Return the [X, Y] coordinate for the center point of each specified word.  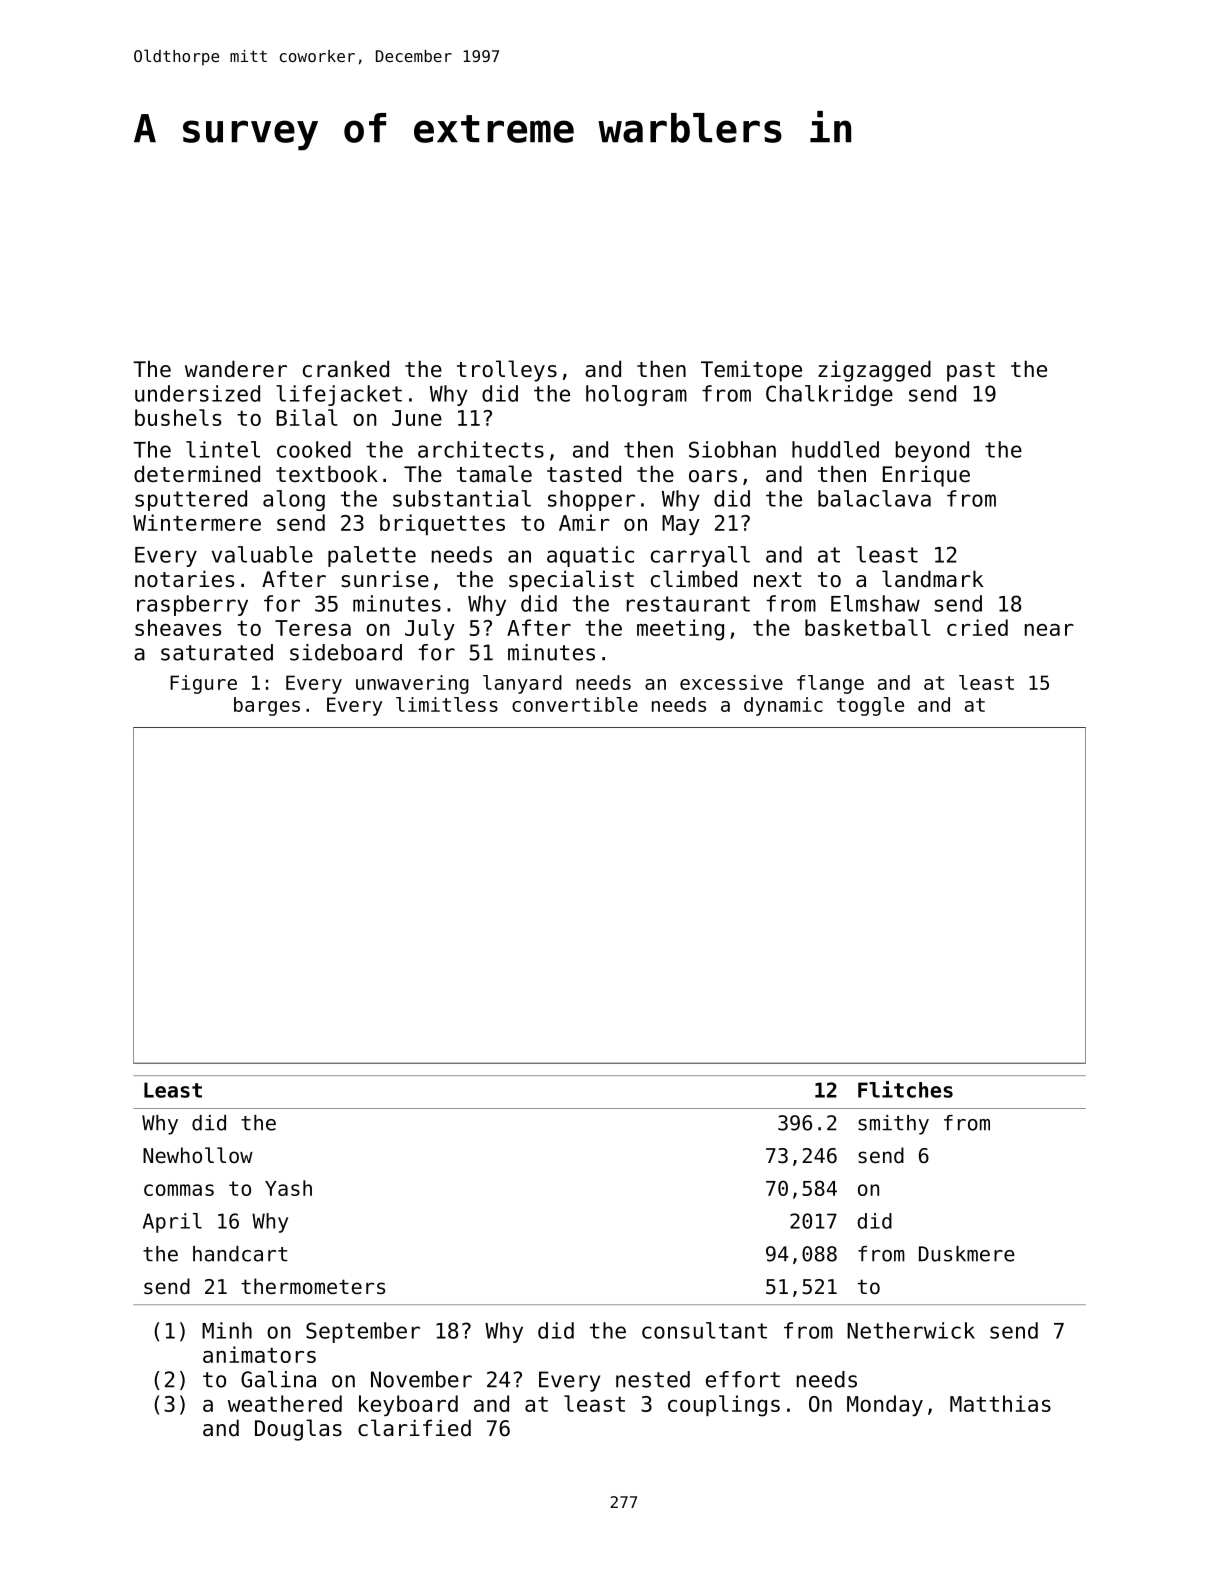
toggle [870, 706]
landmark [932, 579]
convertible [575, 704]
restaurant [688, 604]
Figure [203, 684]
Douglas [298, 1430]
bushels [178, 417]
